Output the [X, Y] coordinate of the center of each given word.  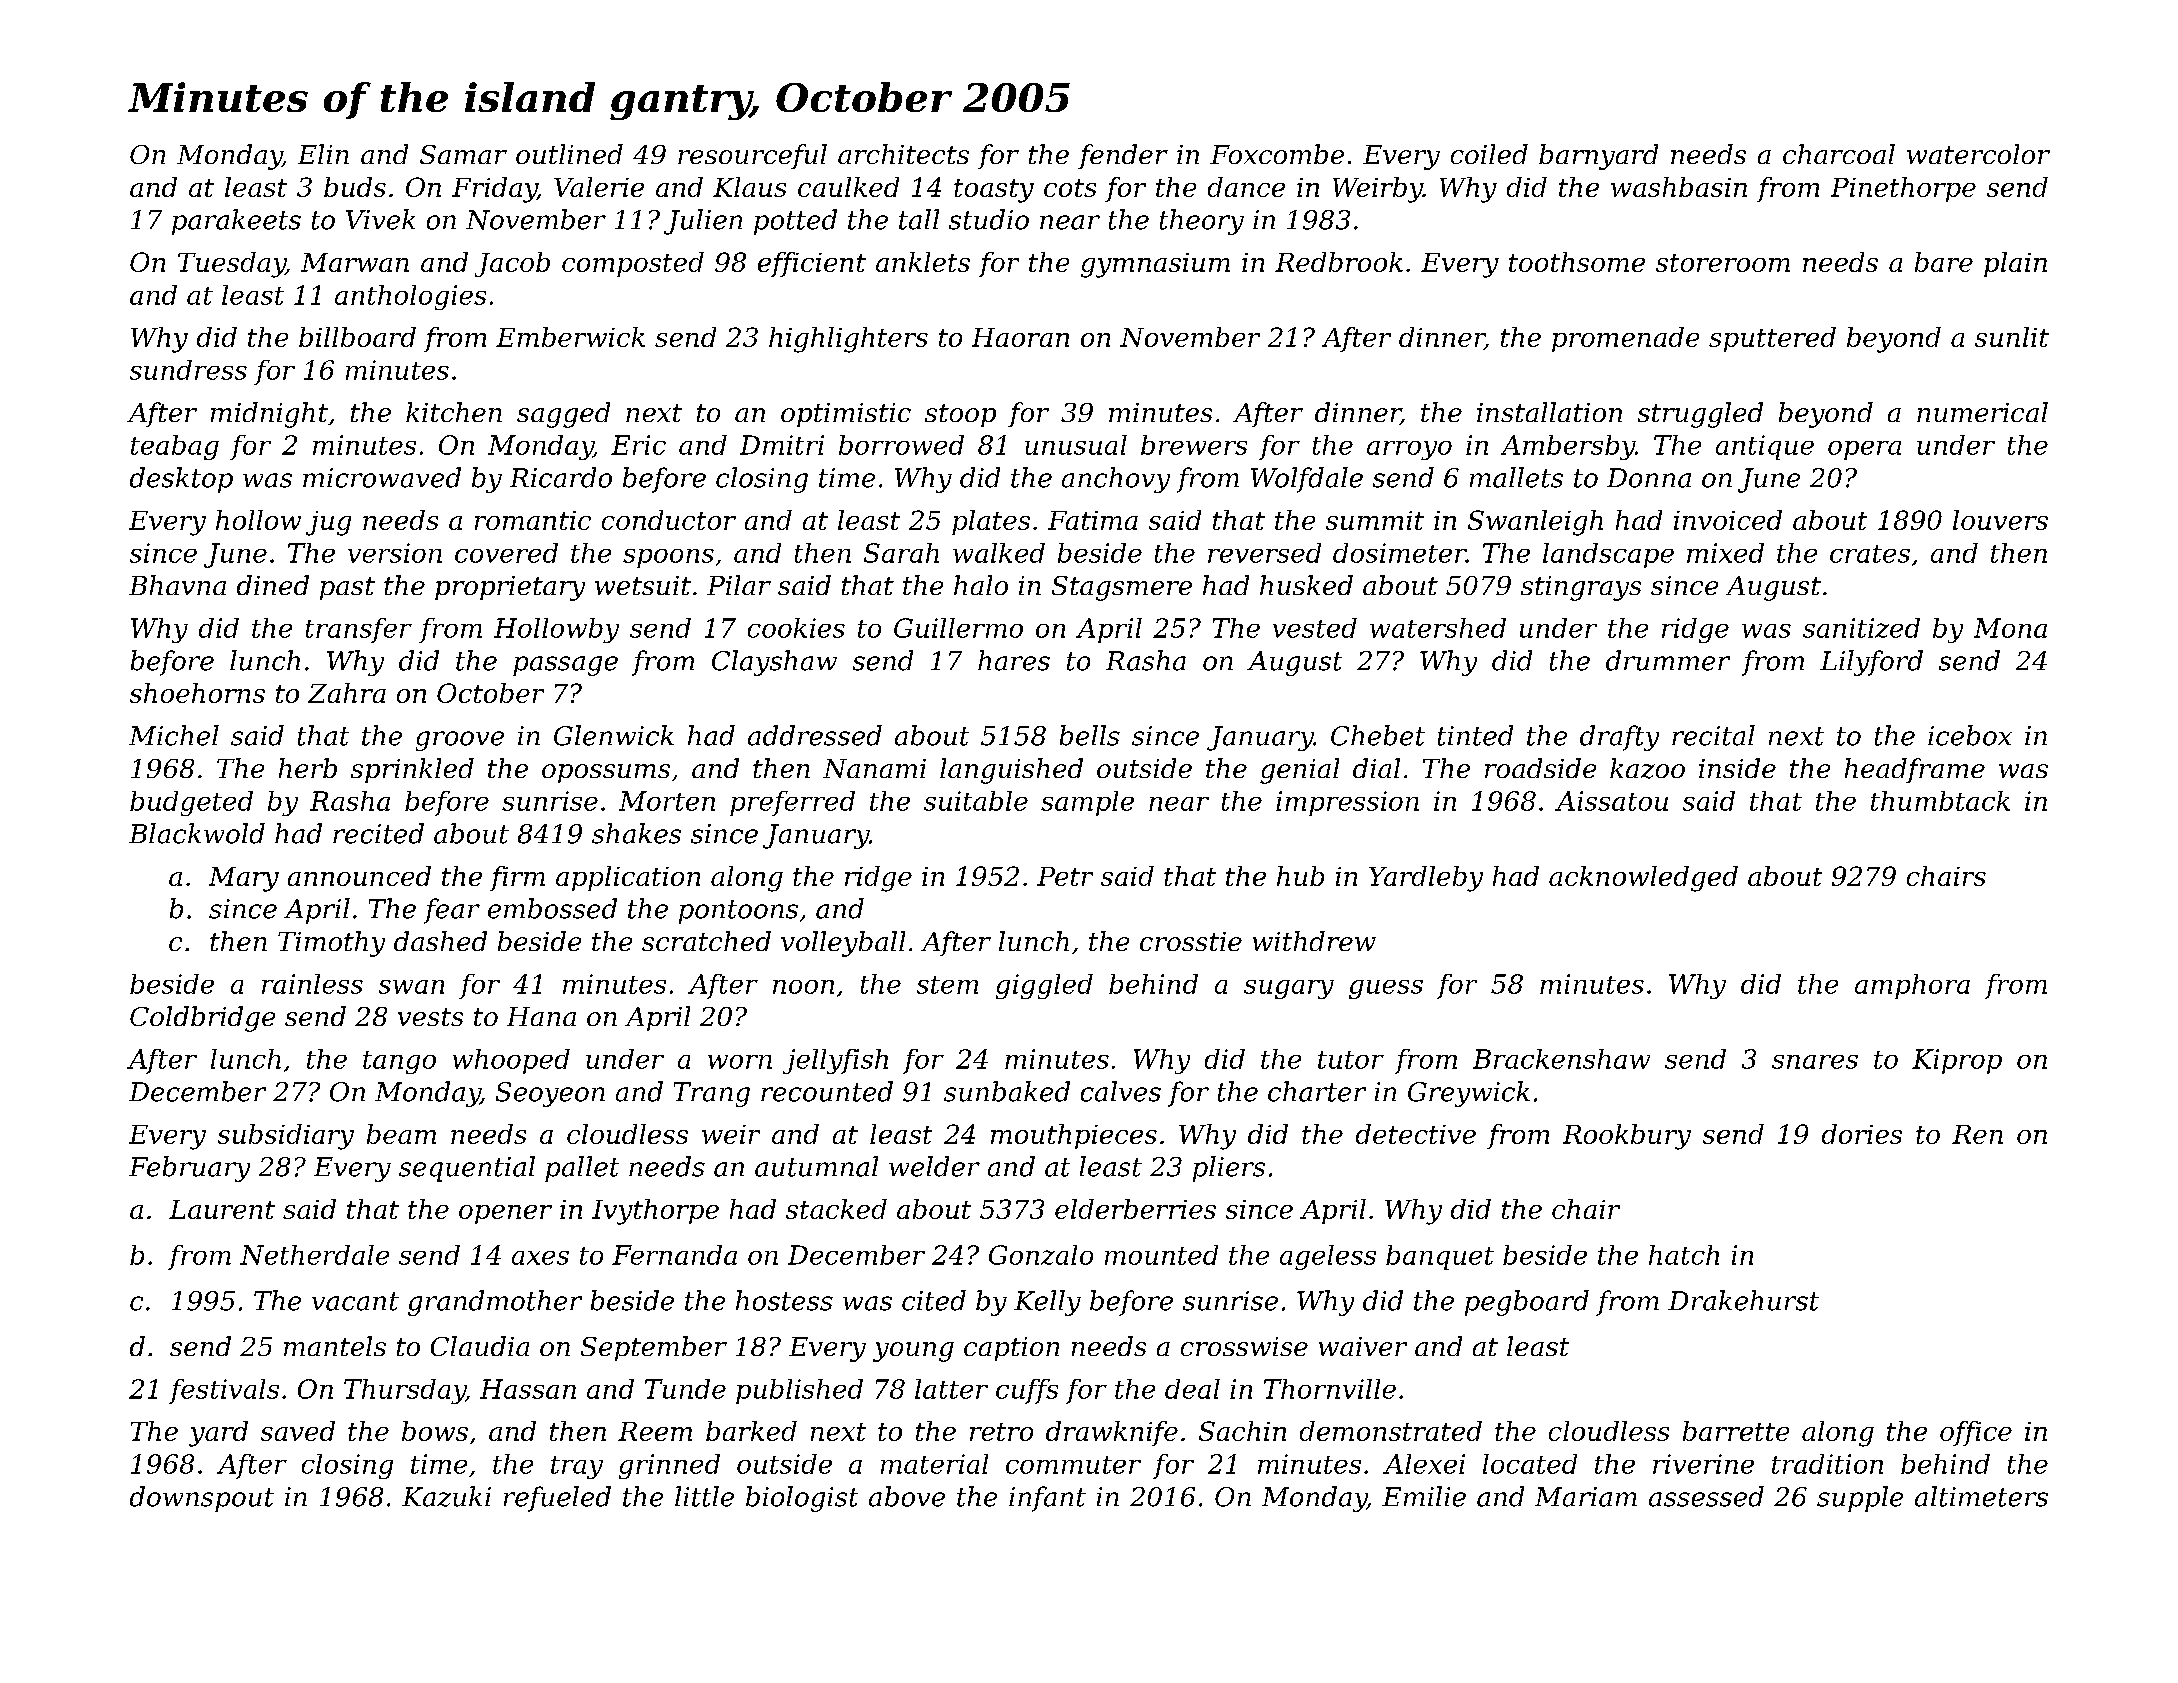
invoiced [1728, 520]
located [1530, 1464]
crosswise [1244, 1346]
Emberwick [570, 337]
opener [505, 1214]
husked [1306, 585]
